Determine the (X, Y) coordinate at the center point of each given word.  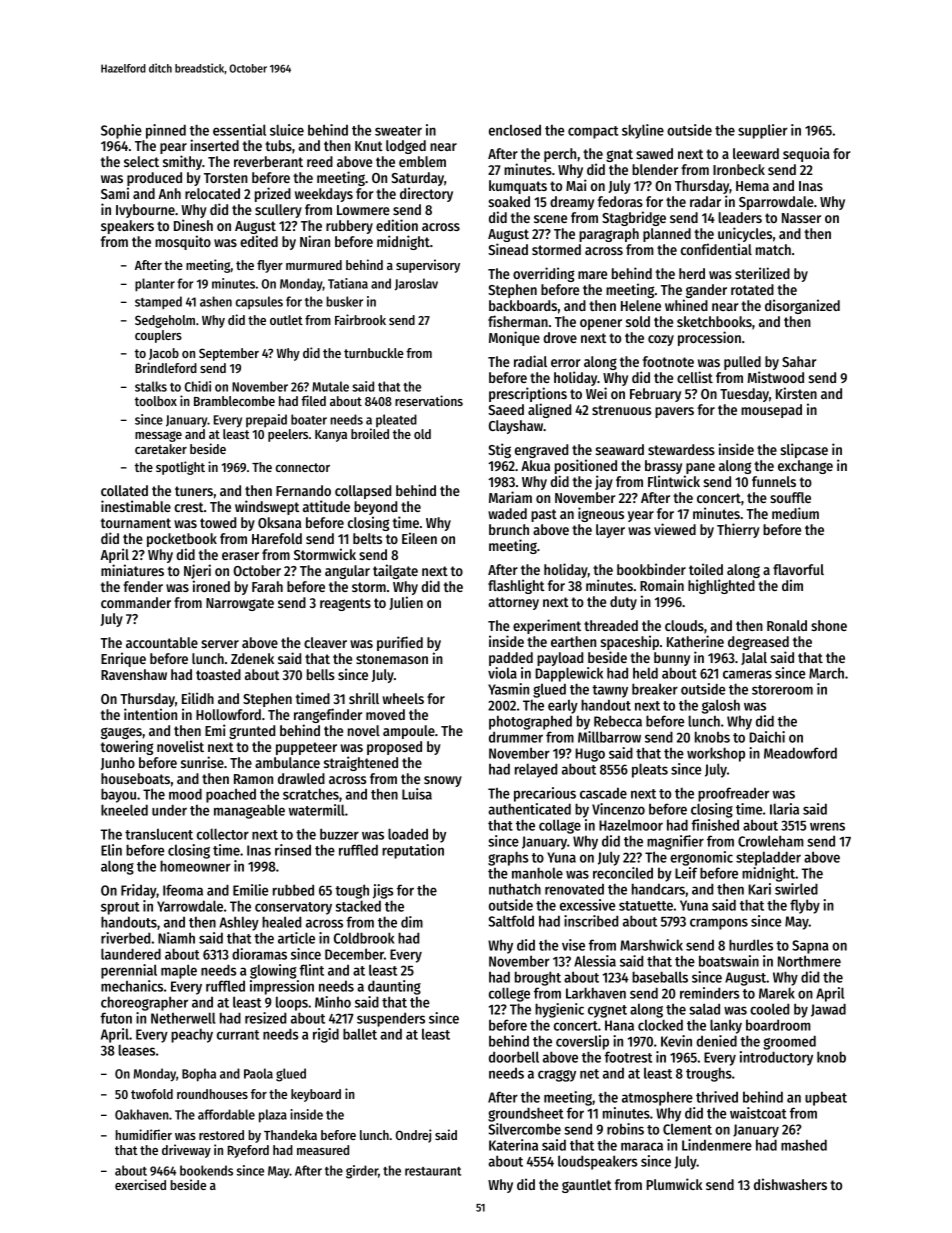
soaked (509, 201)
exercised (140, 1184)
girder (362, 1172)
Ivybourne (145, 211)
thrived (717, 1097)
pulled (742, 363)
